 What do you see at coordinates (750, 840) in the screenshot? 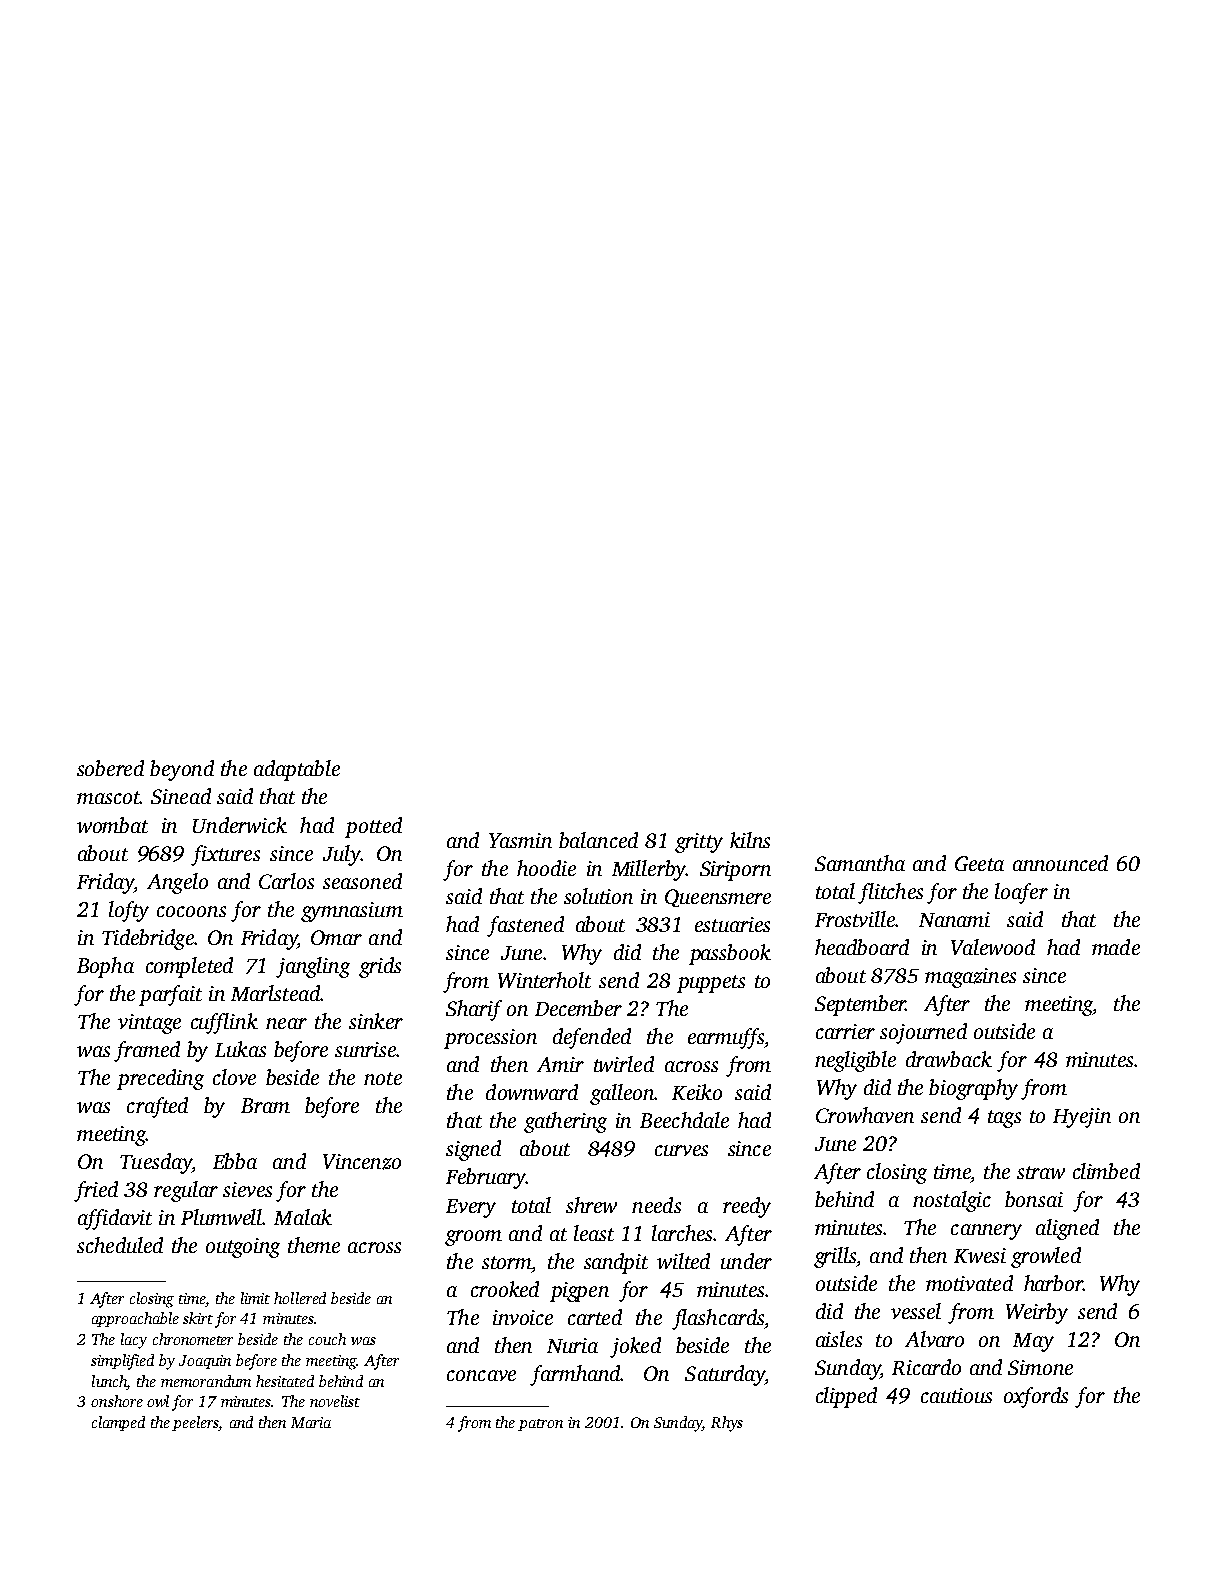
I see `kilns` at bounding box center [750, 840].
